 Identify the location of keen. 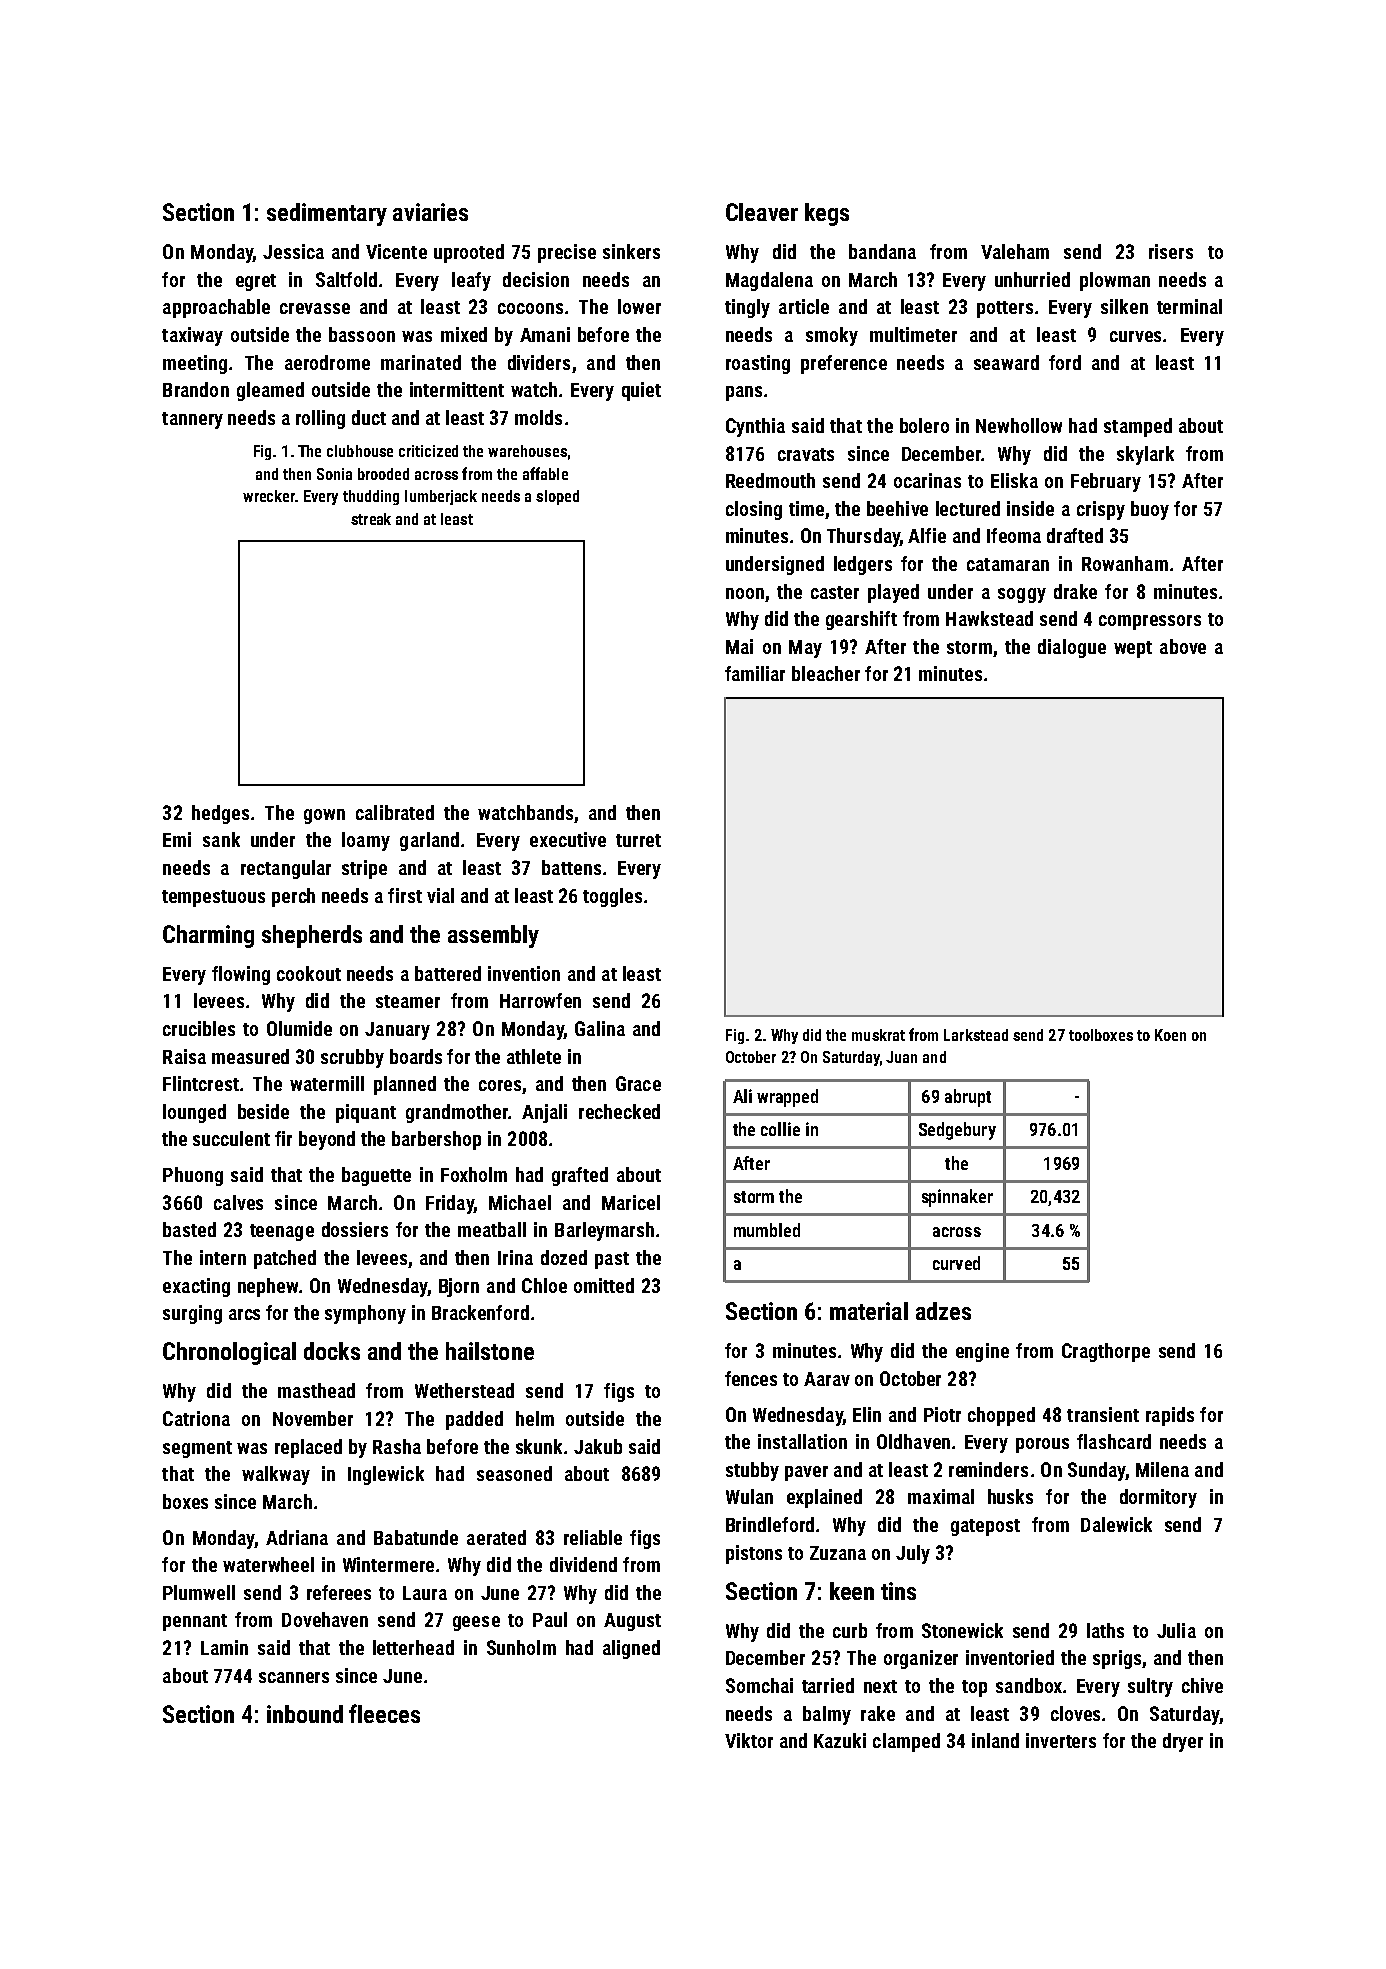
(852, 1591).
